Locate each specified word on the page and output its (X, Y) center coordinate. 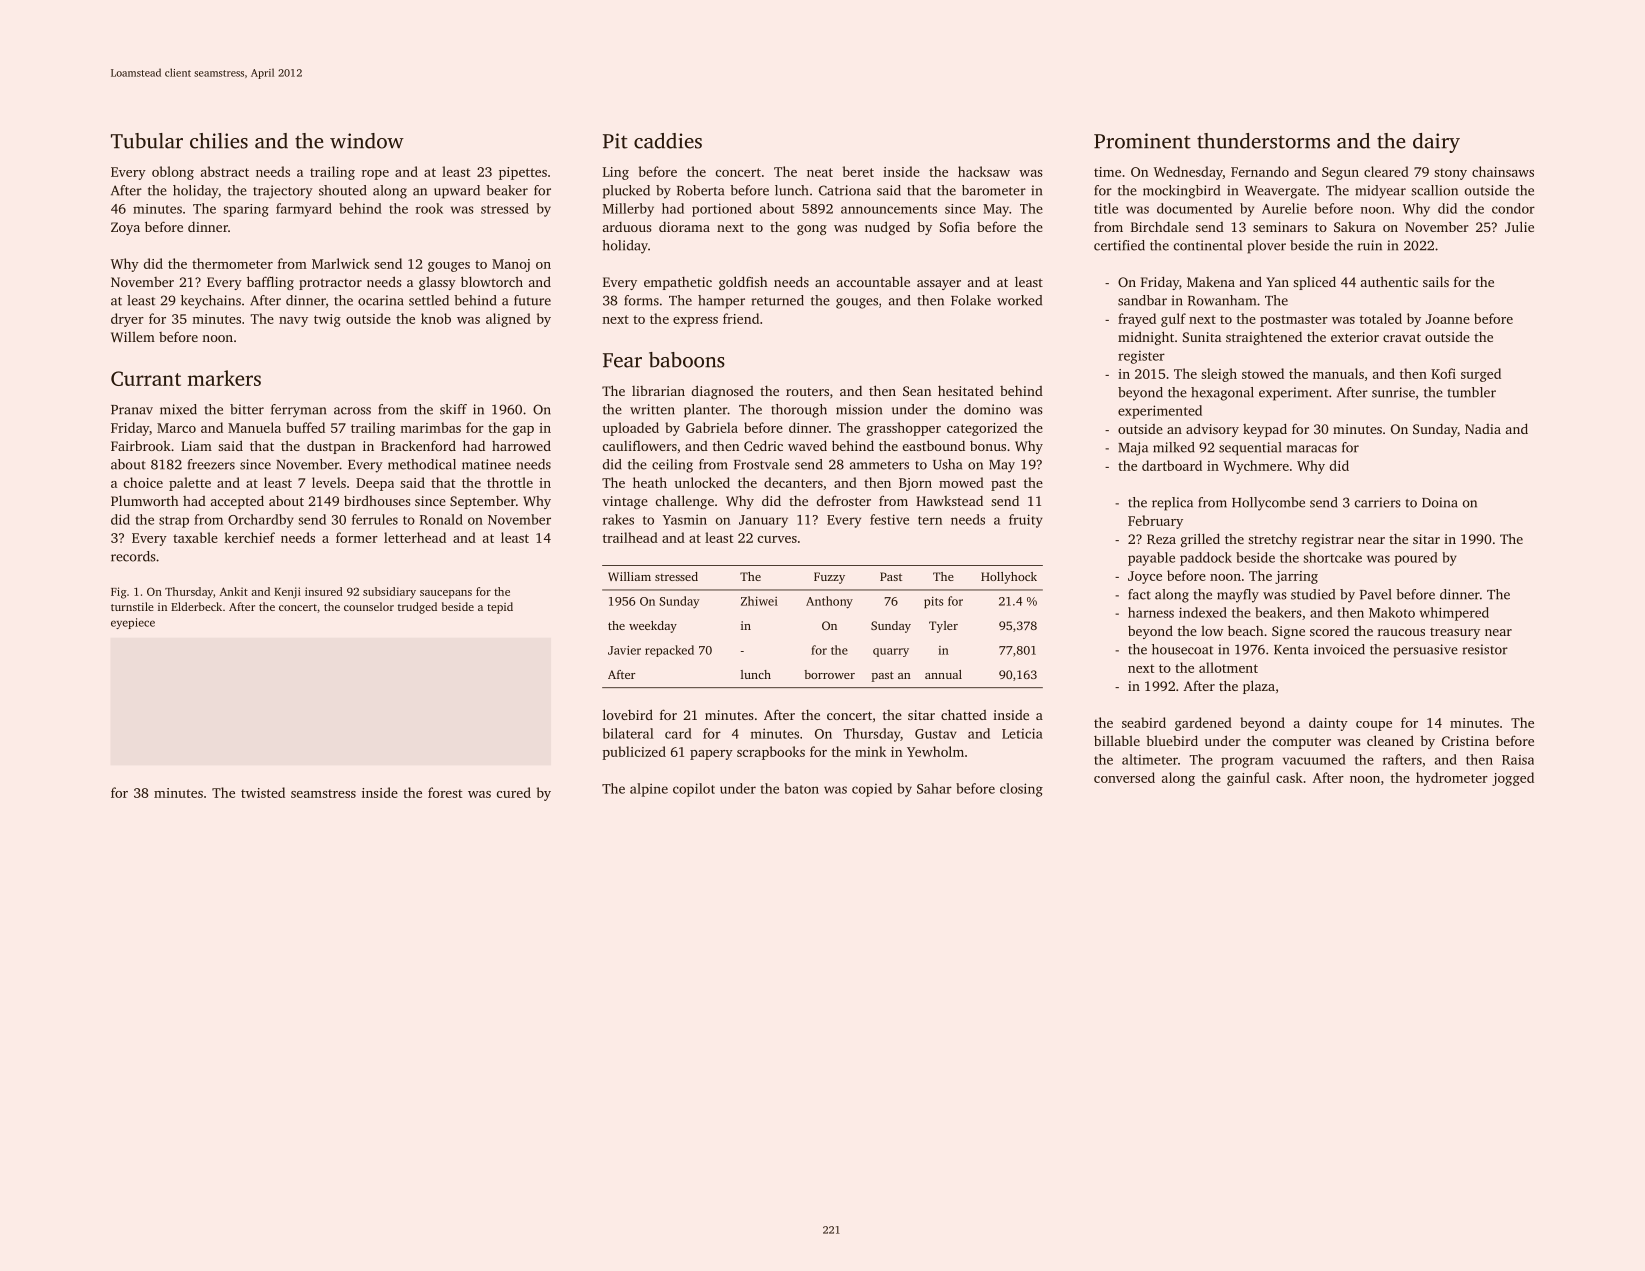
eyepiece (133, 623)
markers (224, 378)
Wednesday (1188, 173)
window (367, 141)
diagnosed (723, 392)
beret (858, 171)
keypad (1265, 430)
